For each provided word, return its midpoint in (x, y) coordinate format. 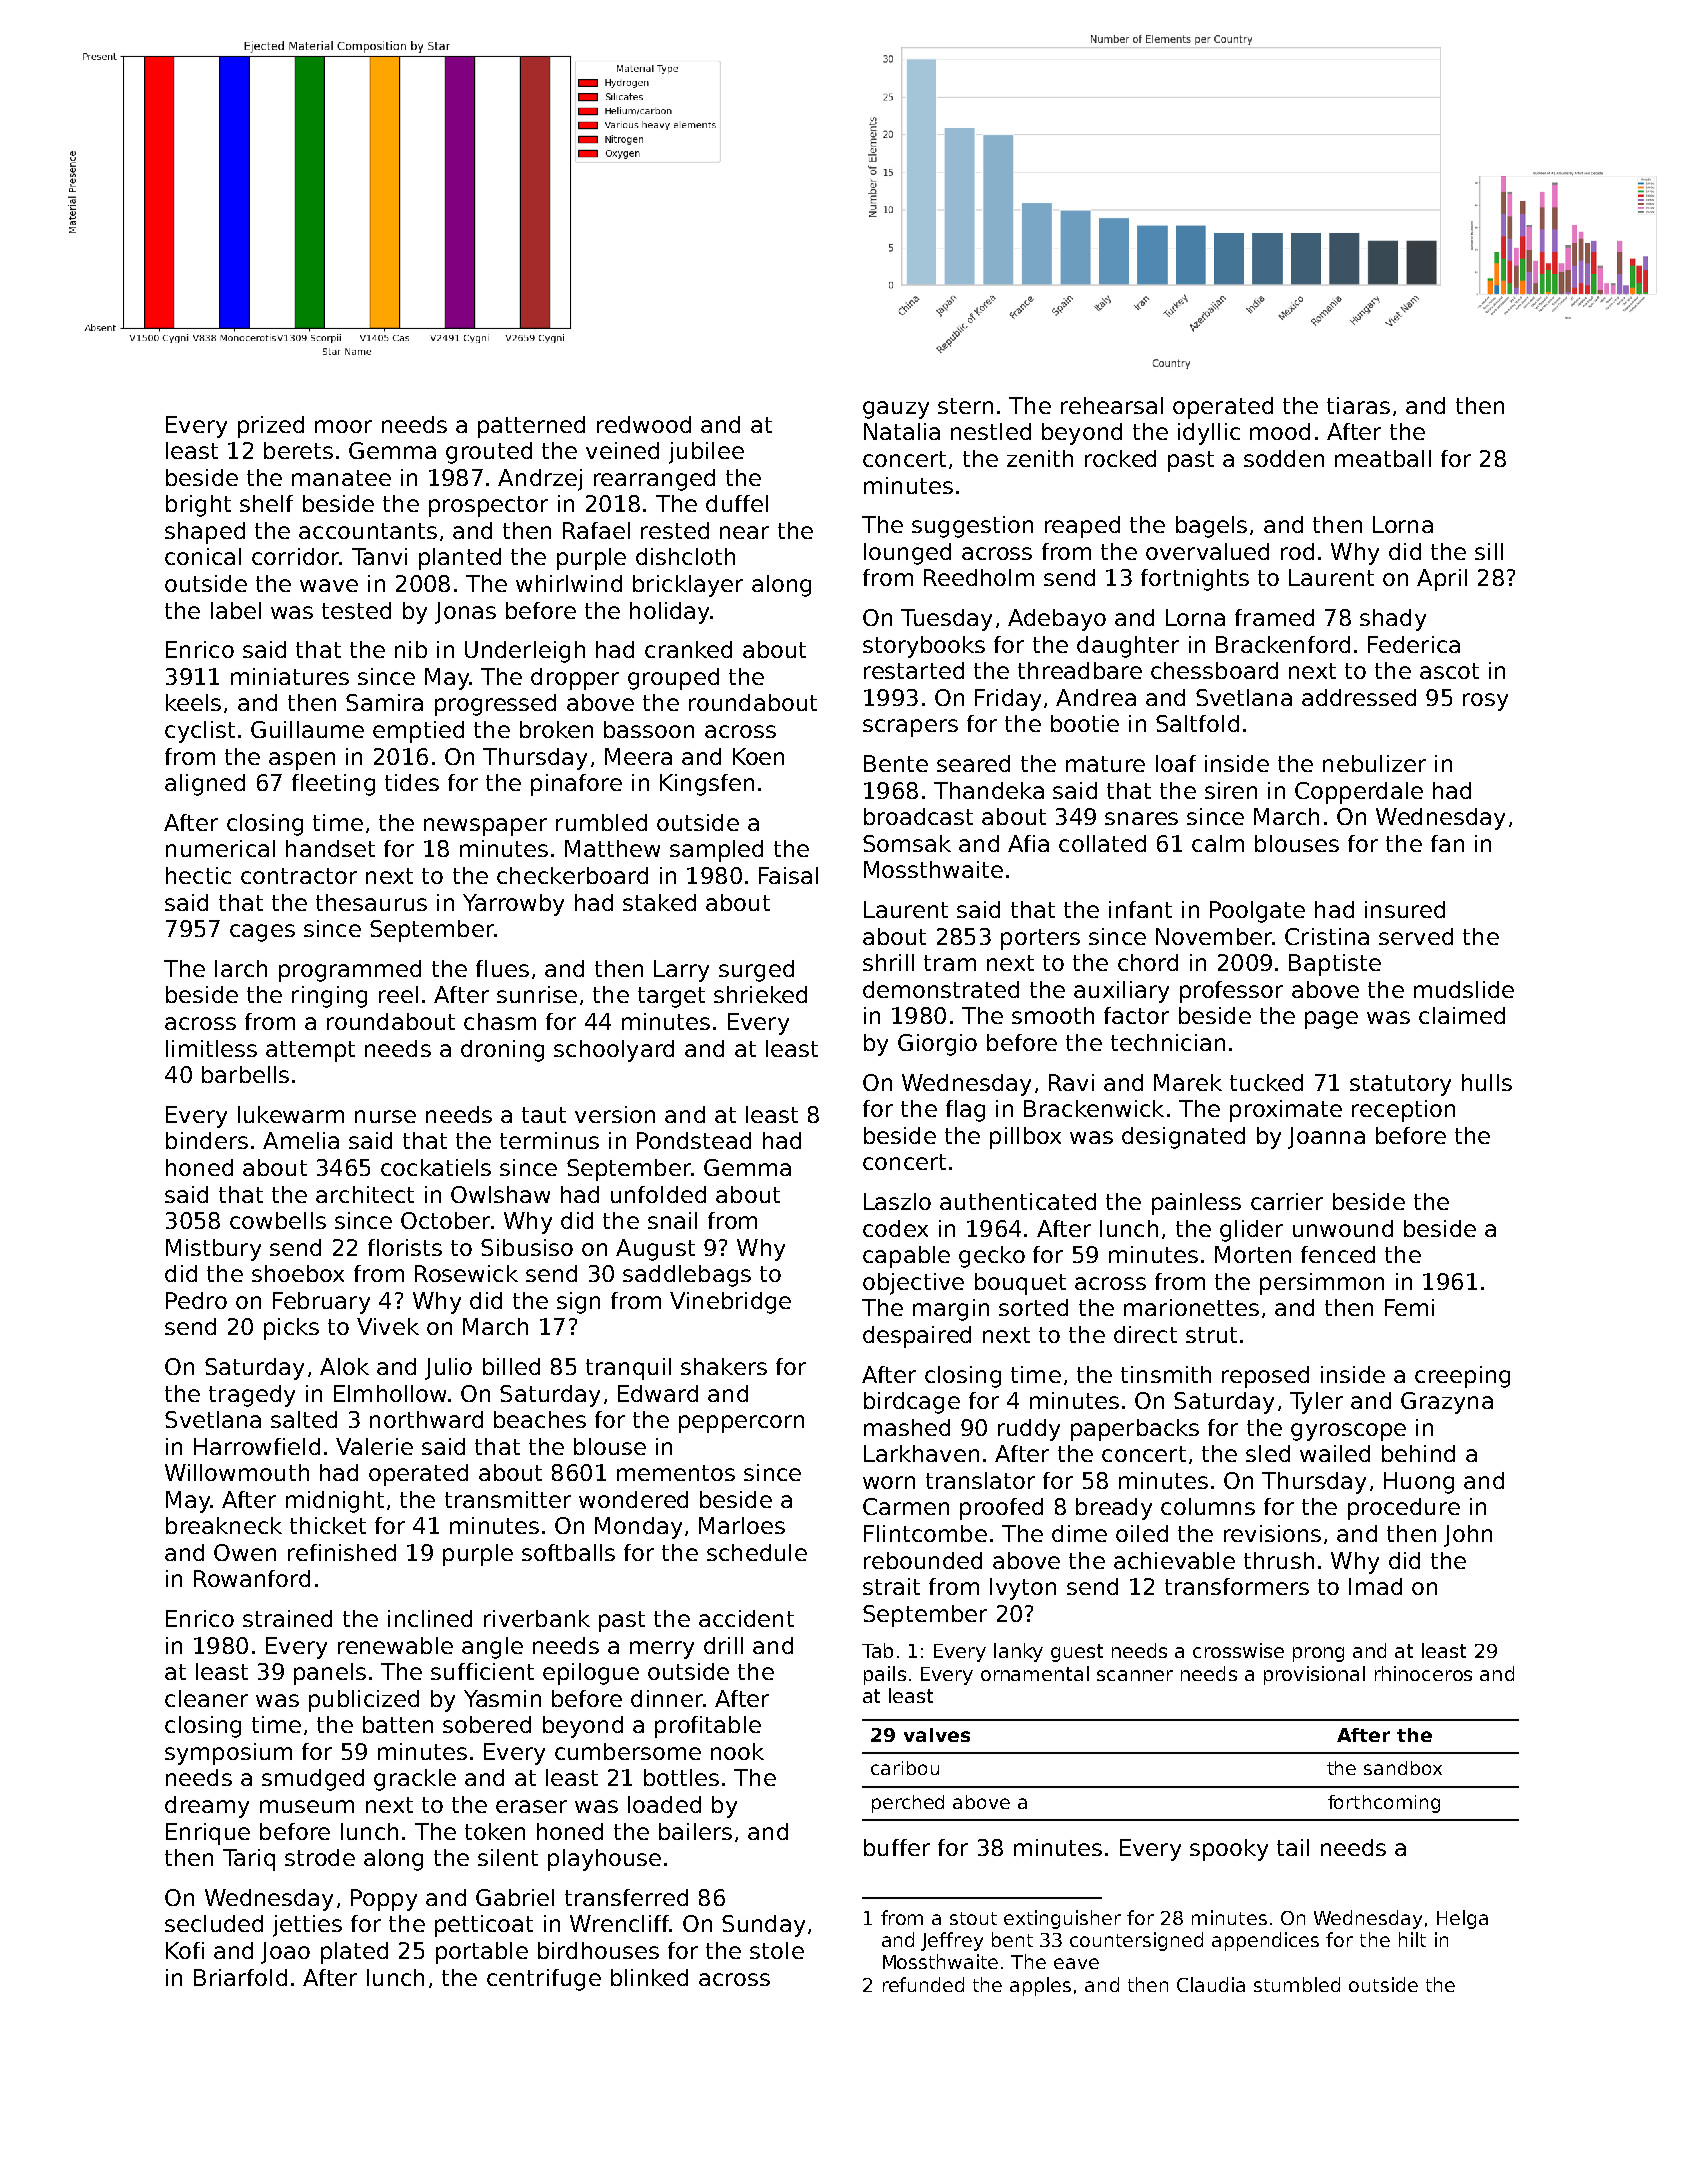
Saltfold (1197, 723)
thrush (1279, 1560)
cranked (688, 649)
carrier (1287, 1201)
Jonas (465, 613)
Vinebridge (730, 1303)
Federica (1414, 644)
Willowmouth (237, 1472)
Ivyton (1023, 1589)
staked (659, 902)
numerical (220, 848)
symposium (228, 1754)
